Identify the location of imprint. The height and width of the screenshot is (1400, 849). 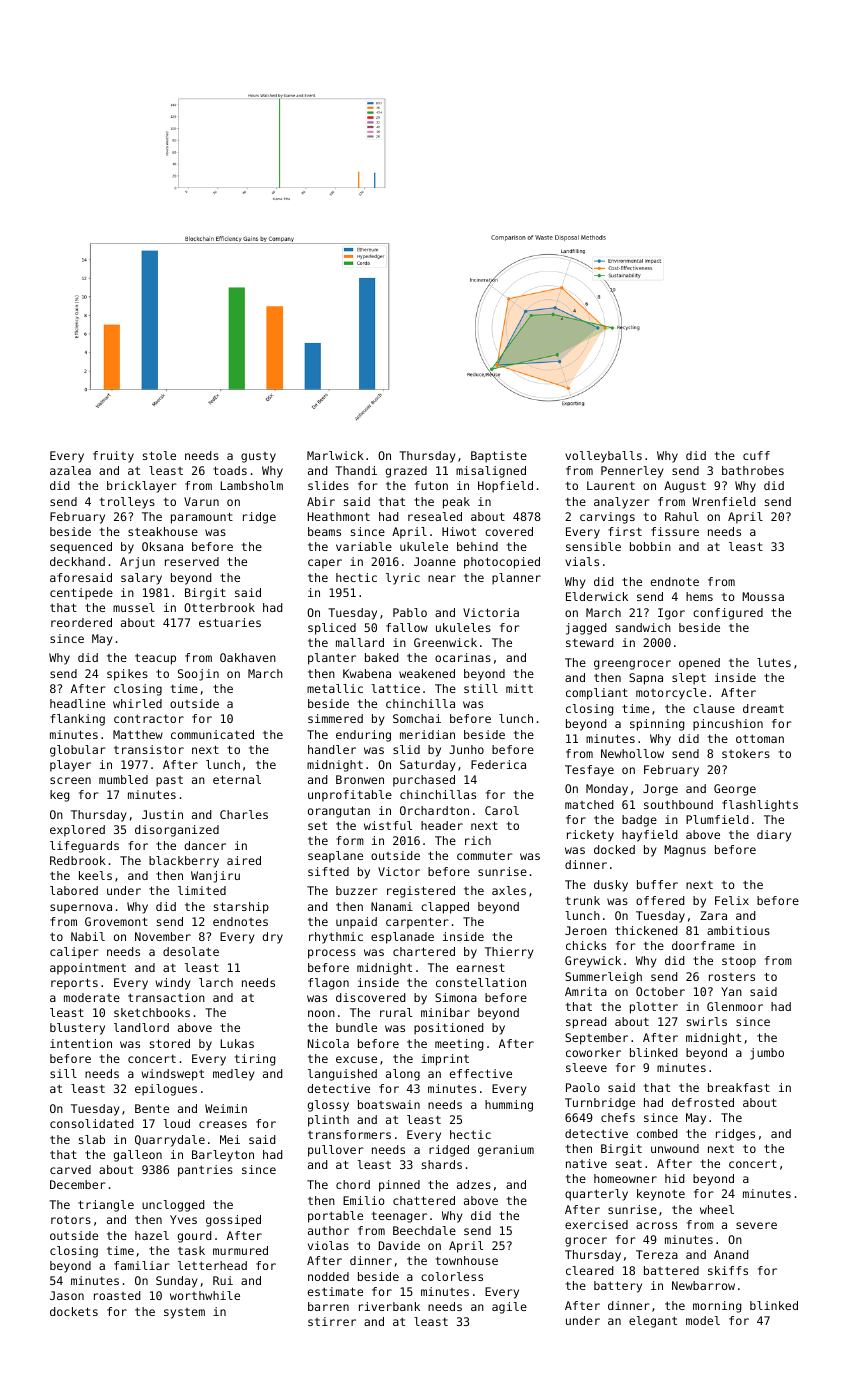
(445, 1060).
